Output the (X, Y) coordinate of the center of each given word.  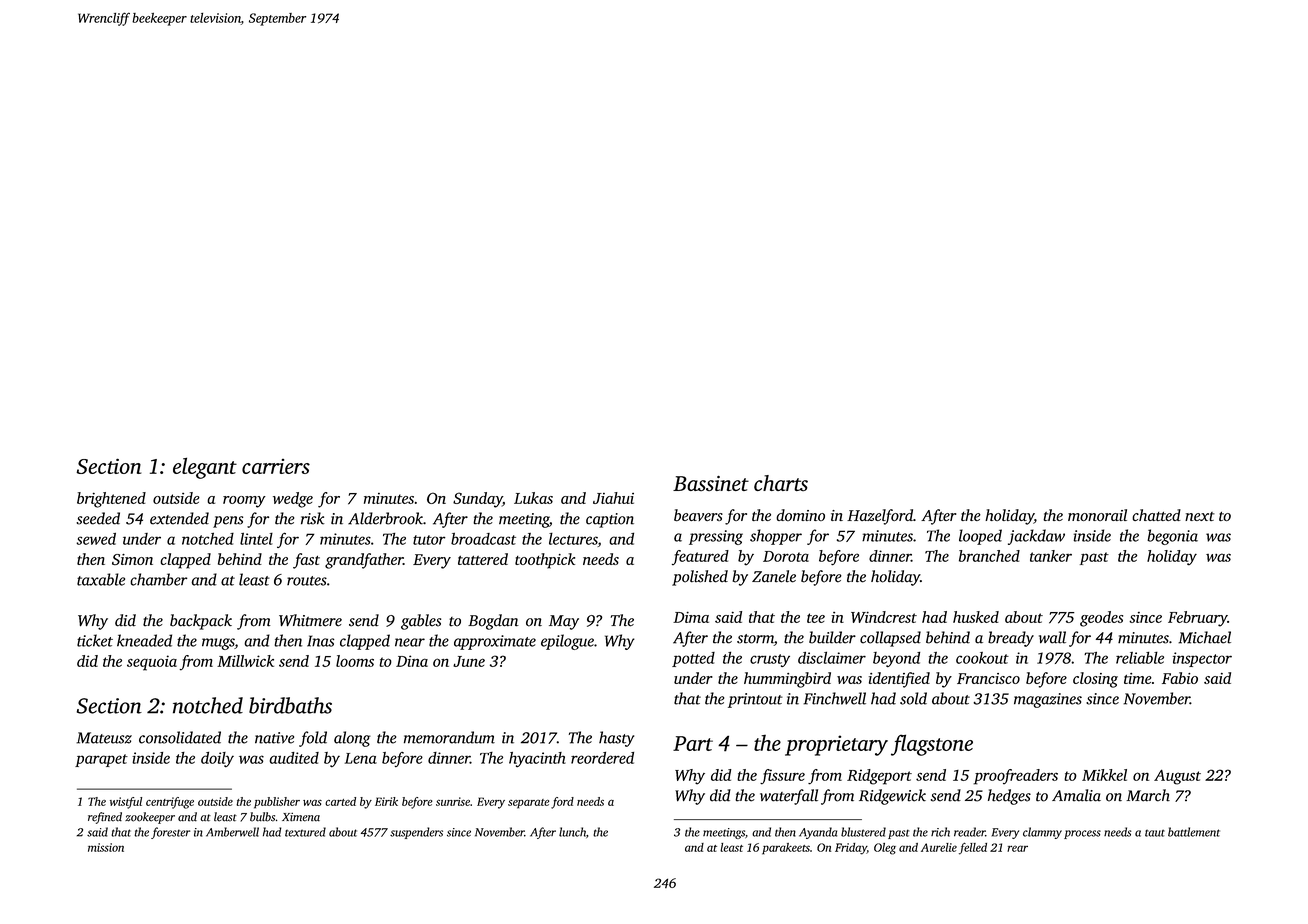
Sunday (478, 500)
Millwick (245, 661)
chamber (159, 579)
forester (170, 833)
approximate (495, 642)
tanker (1051, 556)
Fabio (1180, 678)
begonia (1172, 537)
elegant (205, 468)
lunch (572, 832)
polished (700, 578)
